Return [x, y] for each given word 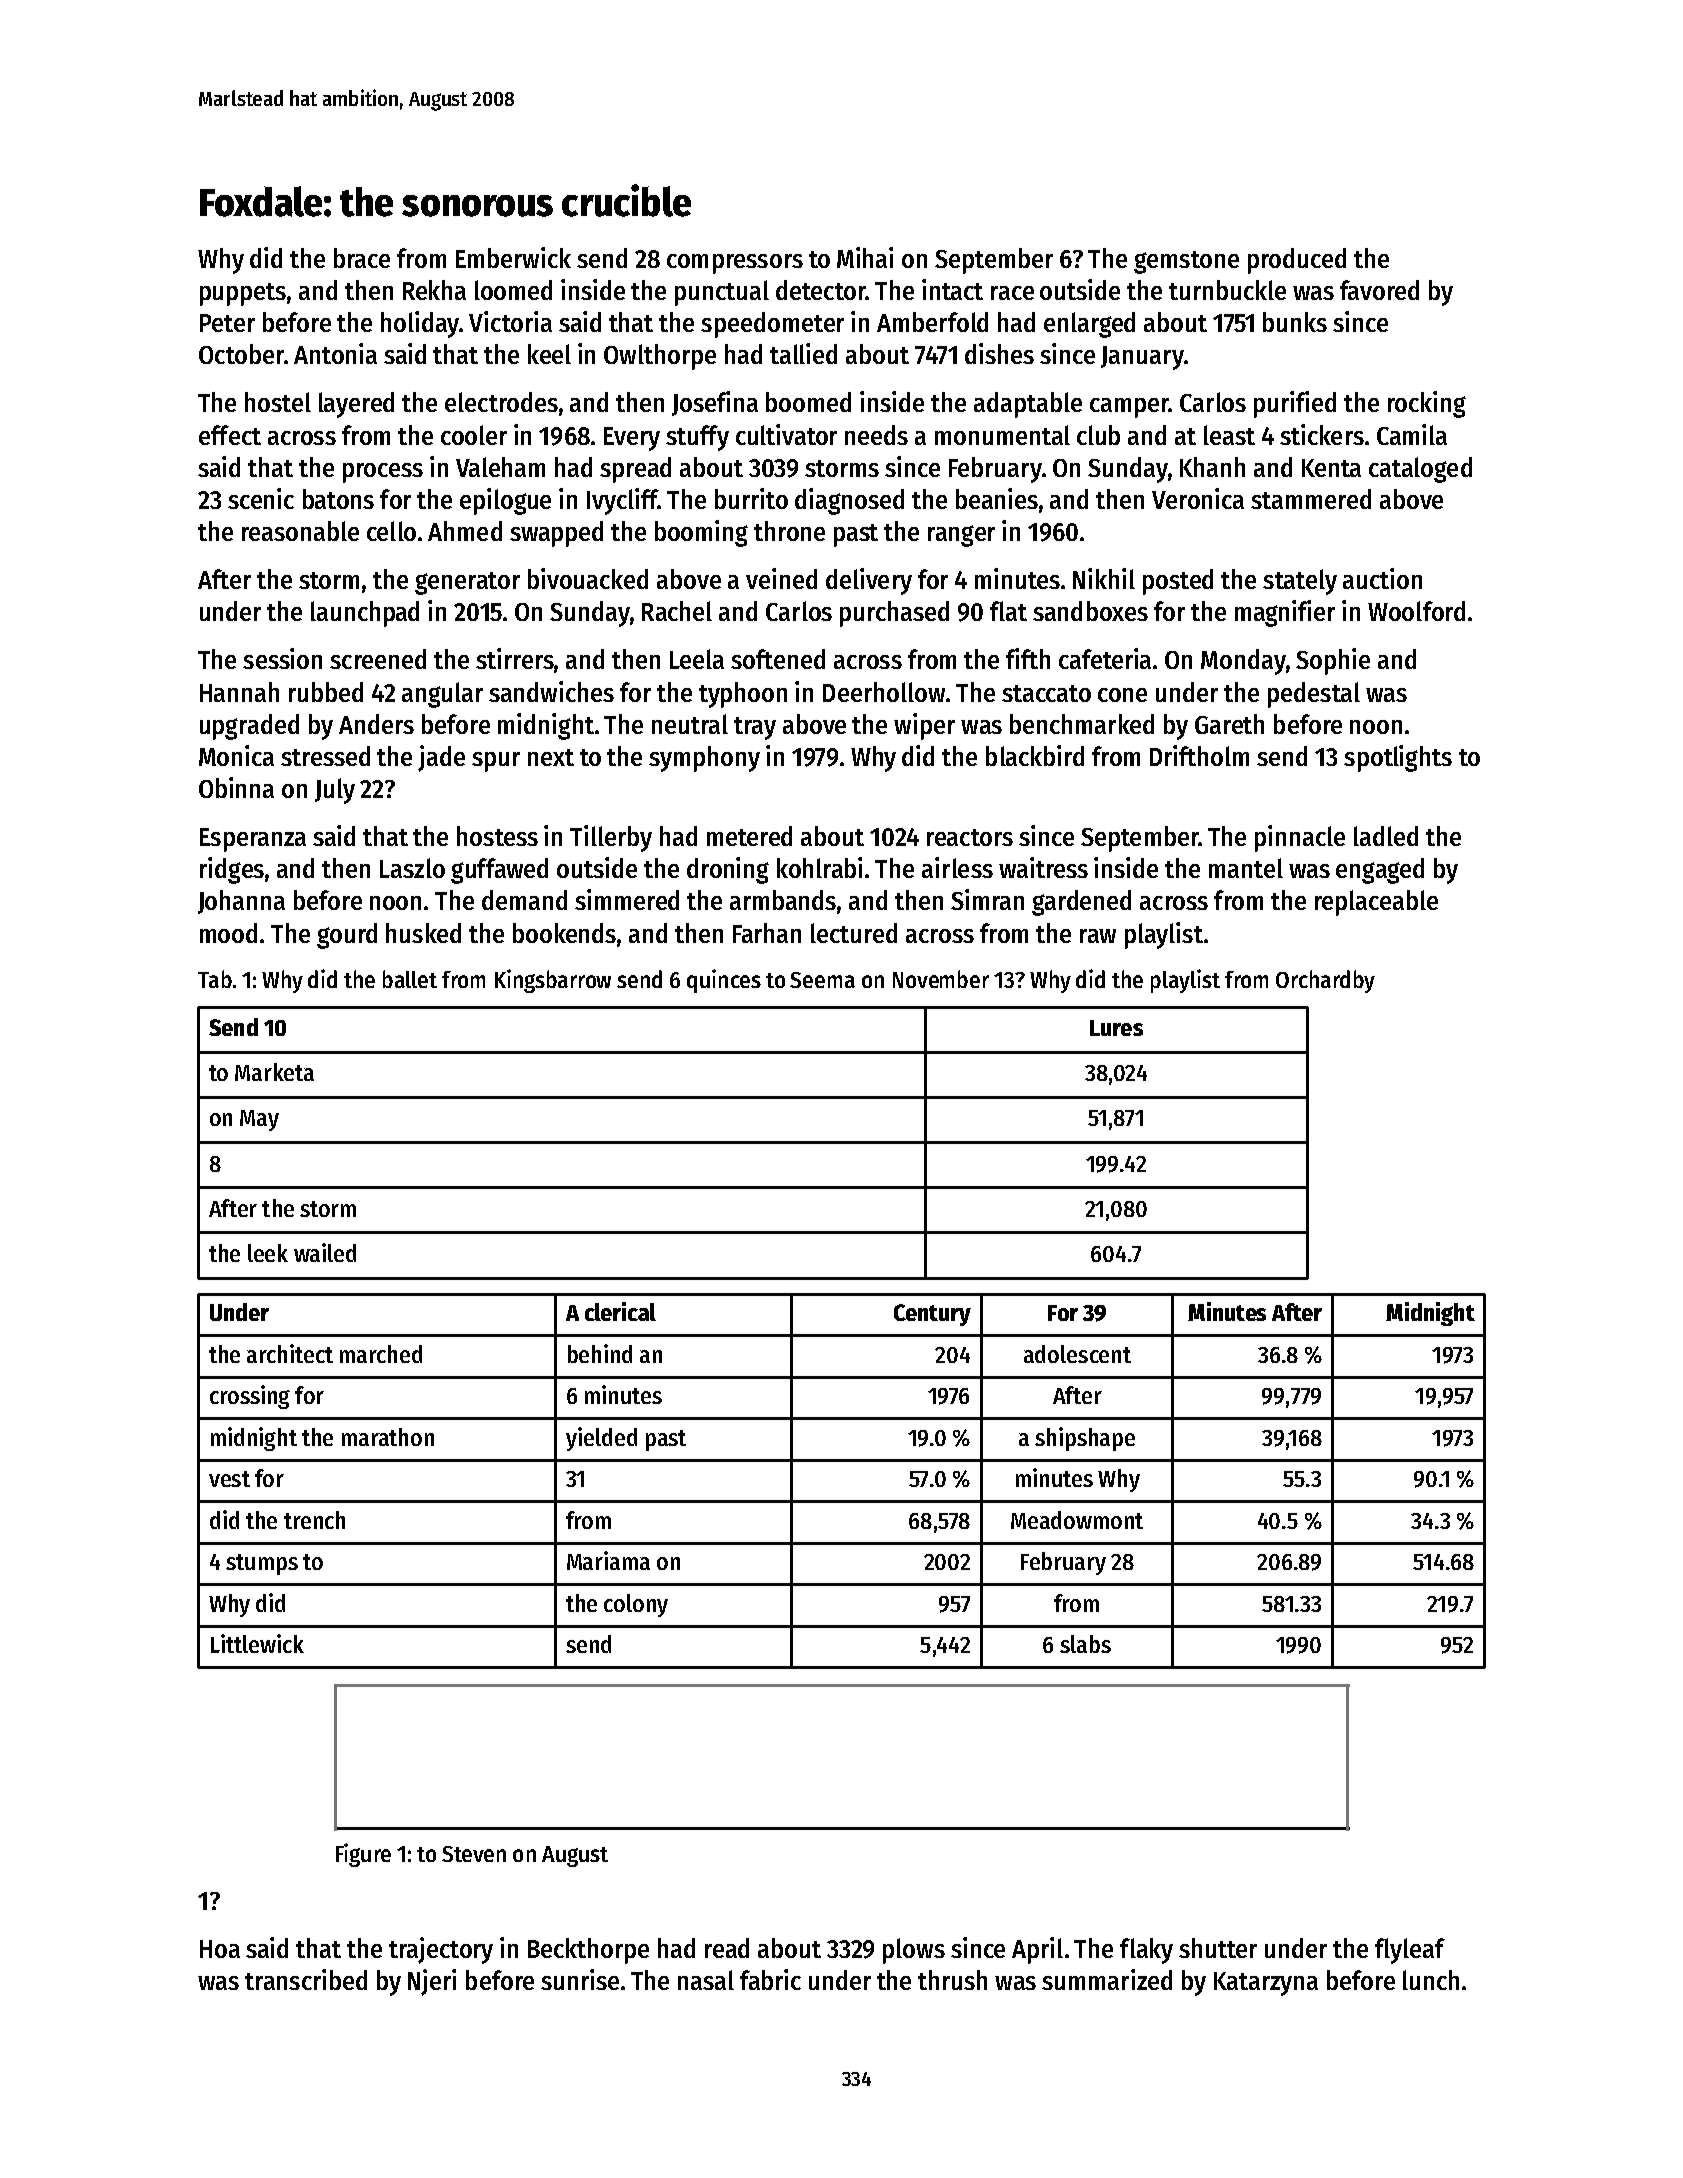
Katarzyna [1266, 1984]
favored [1379, 290]
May [259, 1120]
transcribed [306, 1979]
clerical [620, 1311]
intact [952, 289]
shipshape [1085, 1439]
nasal [706, 1980]
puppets [243, 294]
